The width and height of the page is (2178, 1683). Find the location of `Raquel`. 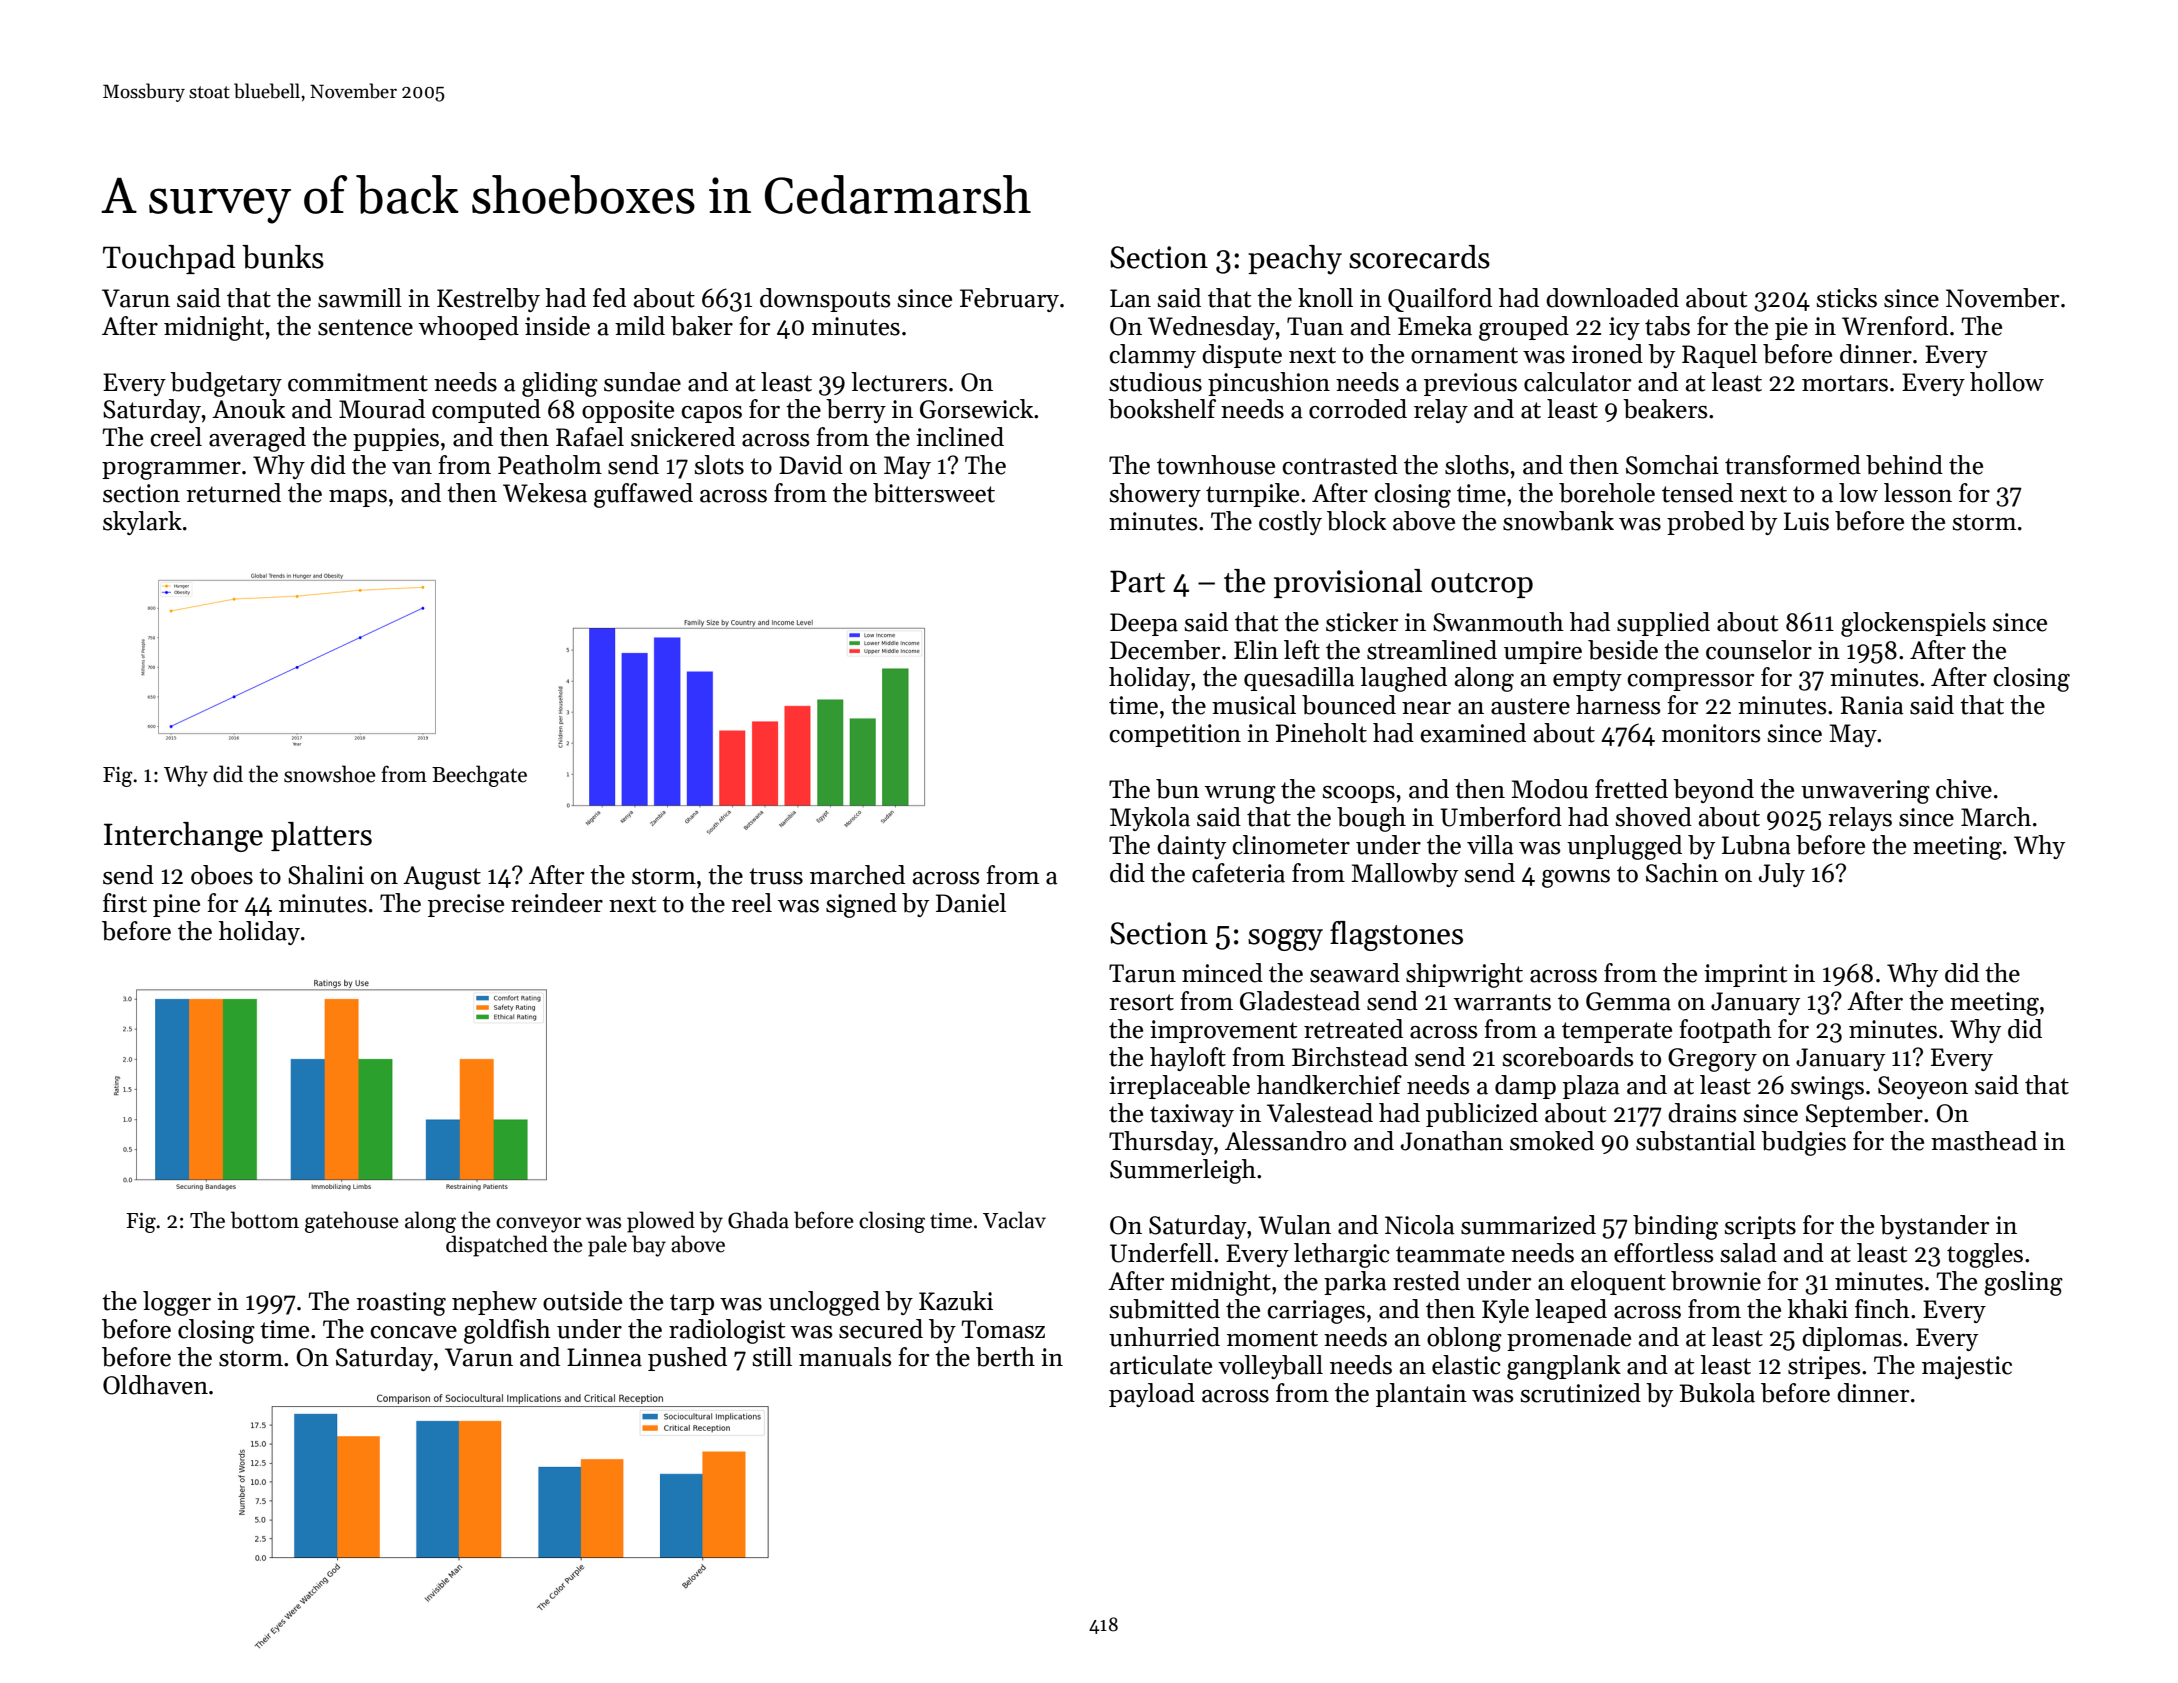

Raquel is located at coordinates (1719, 356).
